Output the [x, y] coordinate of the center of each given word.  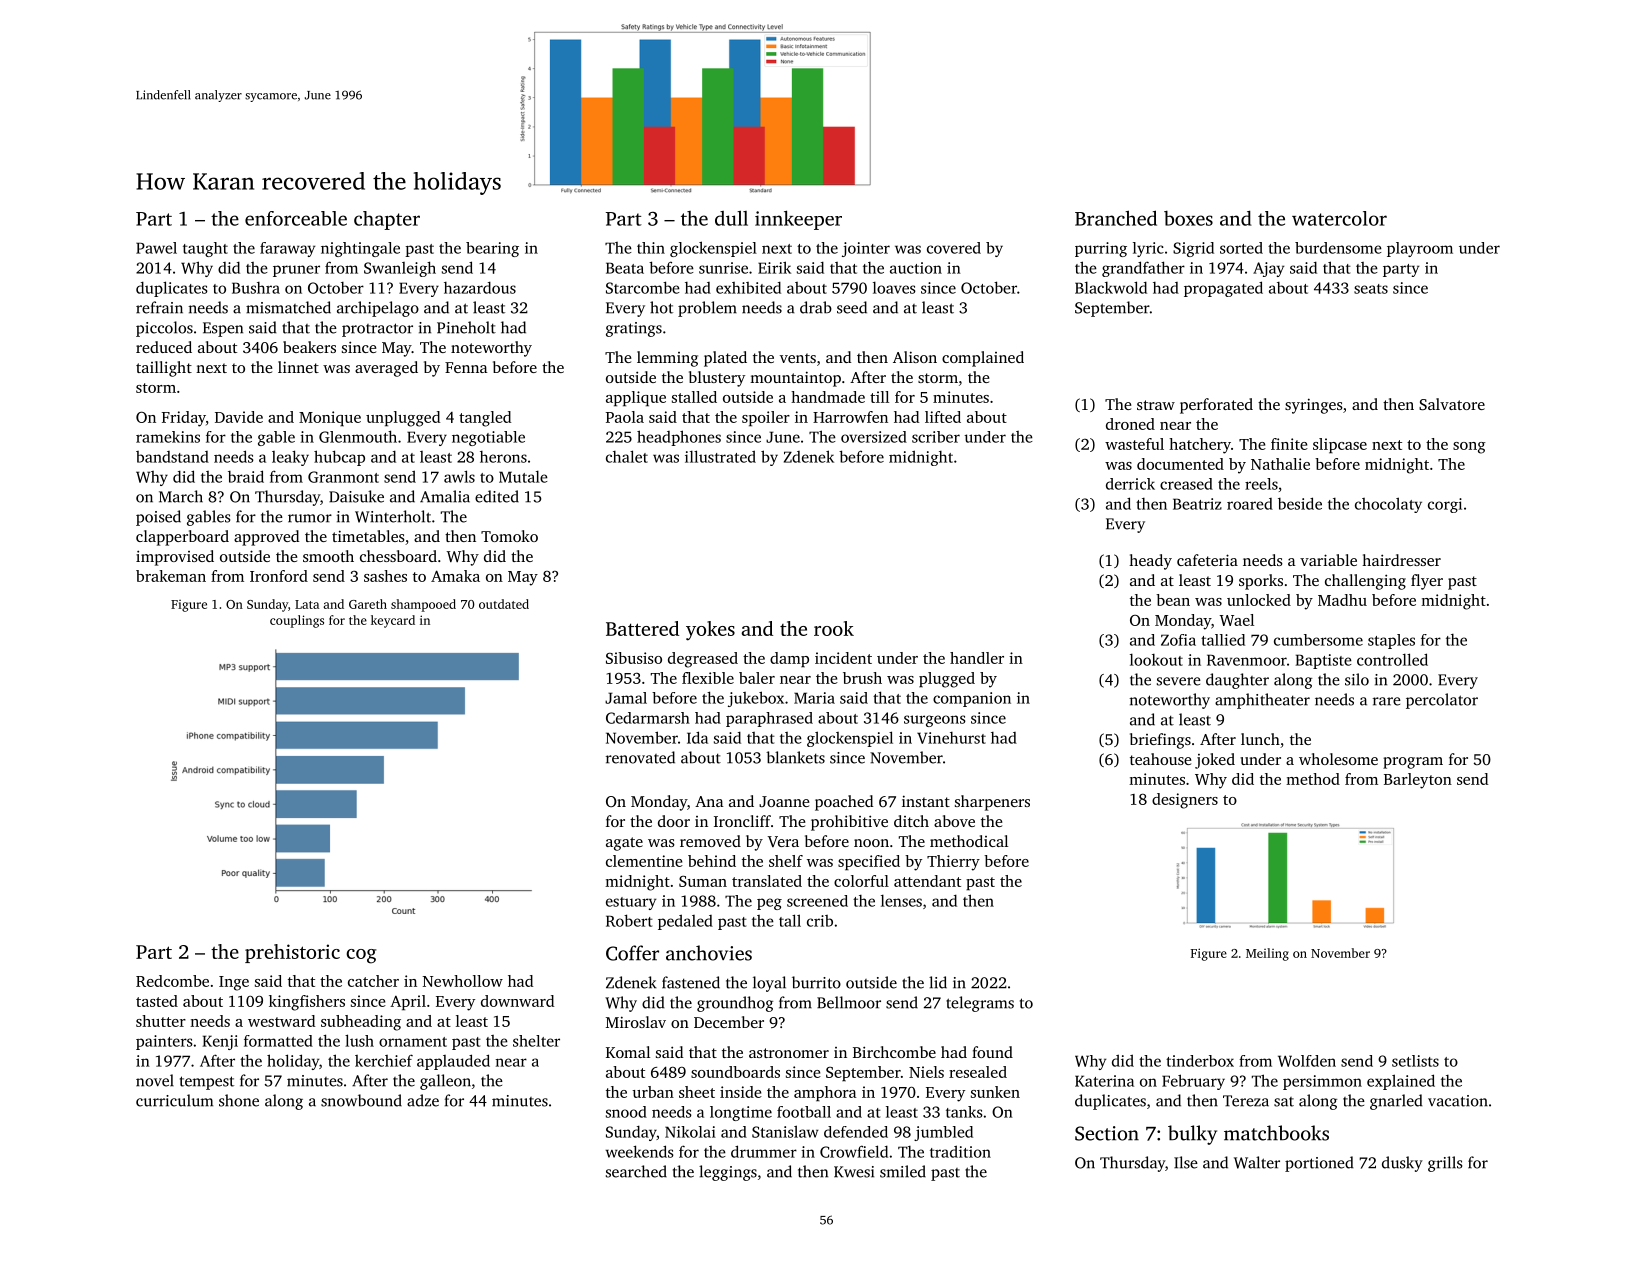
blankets [795, 757]
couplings [297, 621]
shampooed [423, 605]
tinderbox [1200, 1061]
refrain [159, 307]
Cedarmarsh [648, 718]
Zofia [1178, 640]
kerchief [384, 1060]
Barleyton [1418, 781]
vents [798, 358]
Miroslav [636, 1022]
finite [1289, 444]
